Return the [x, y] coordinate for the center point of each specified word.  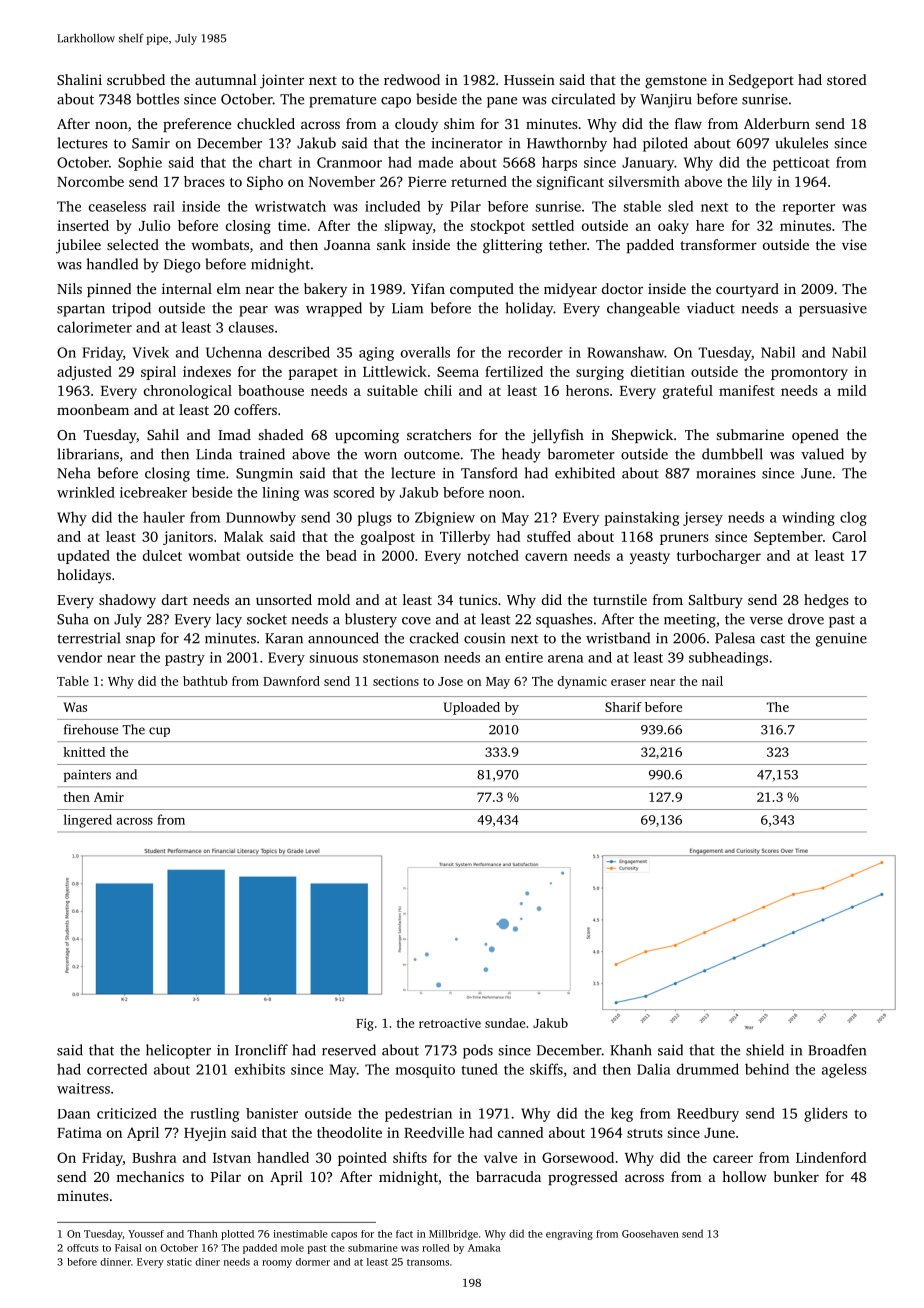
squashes [564, 620]
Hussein [529, 79]
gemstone [676, 82]
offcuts [83, 1248]
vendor [79, 657]
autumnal [226, 79]
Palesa [735, 638]
